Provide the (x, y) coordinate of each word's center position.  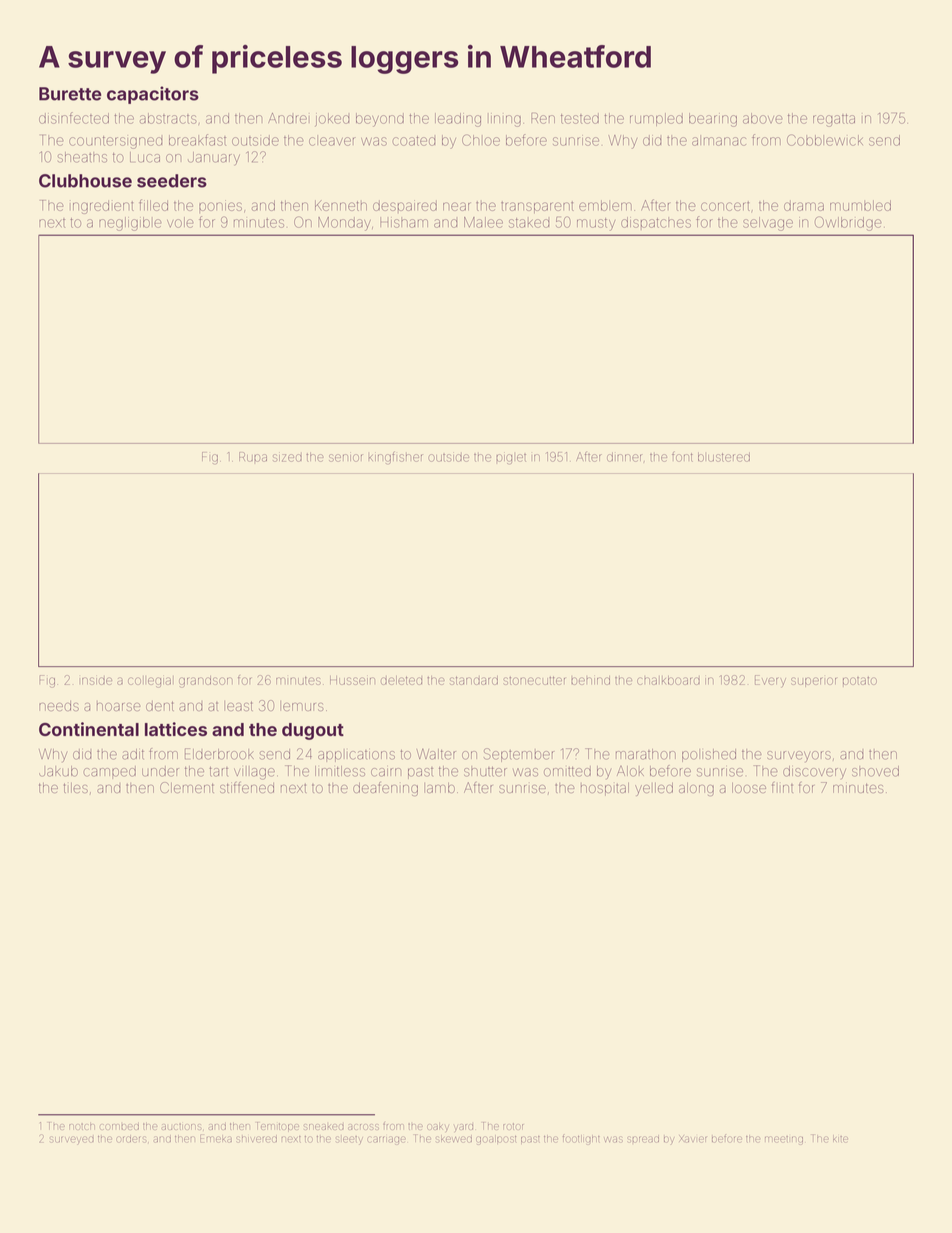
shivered (257, 1139)
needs (59, 706)
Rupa (253, 457)
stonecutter (534, 681)
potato (860, 682)
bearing (713, 120)
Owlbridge (848, 223)
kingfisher (395, 457)
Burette (70, 94)
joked (332, 120)
